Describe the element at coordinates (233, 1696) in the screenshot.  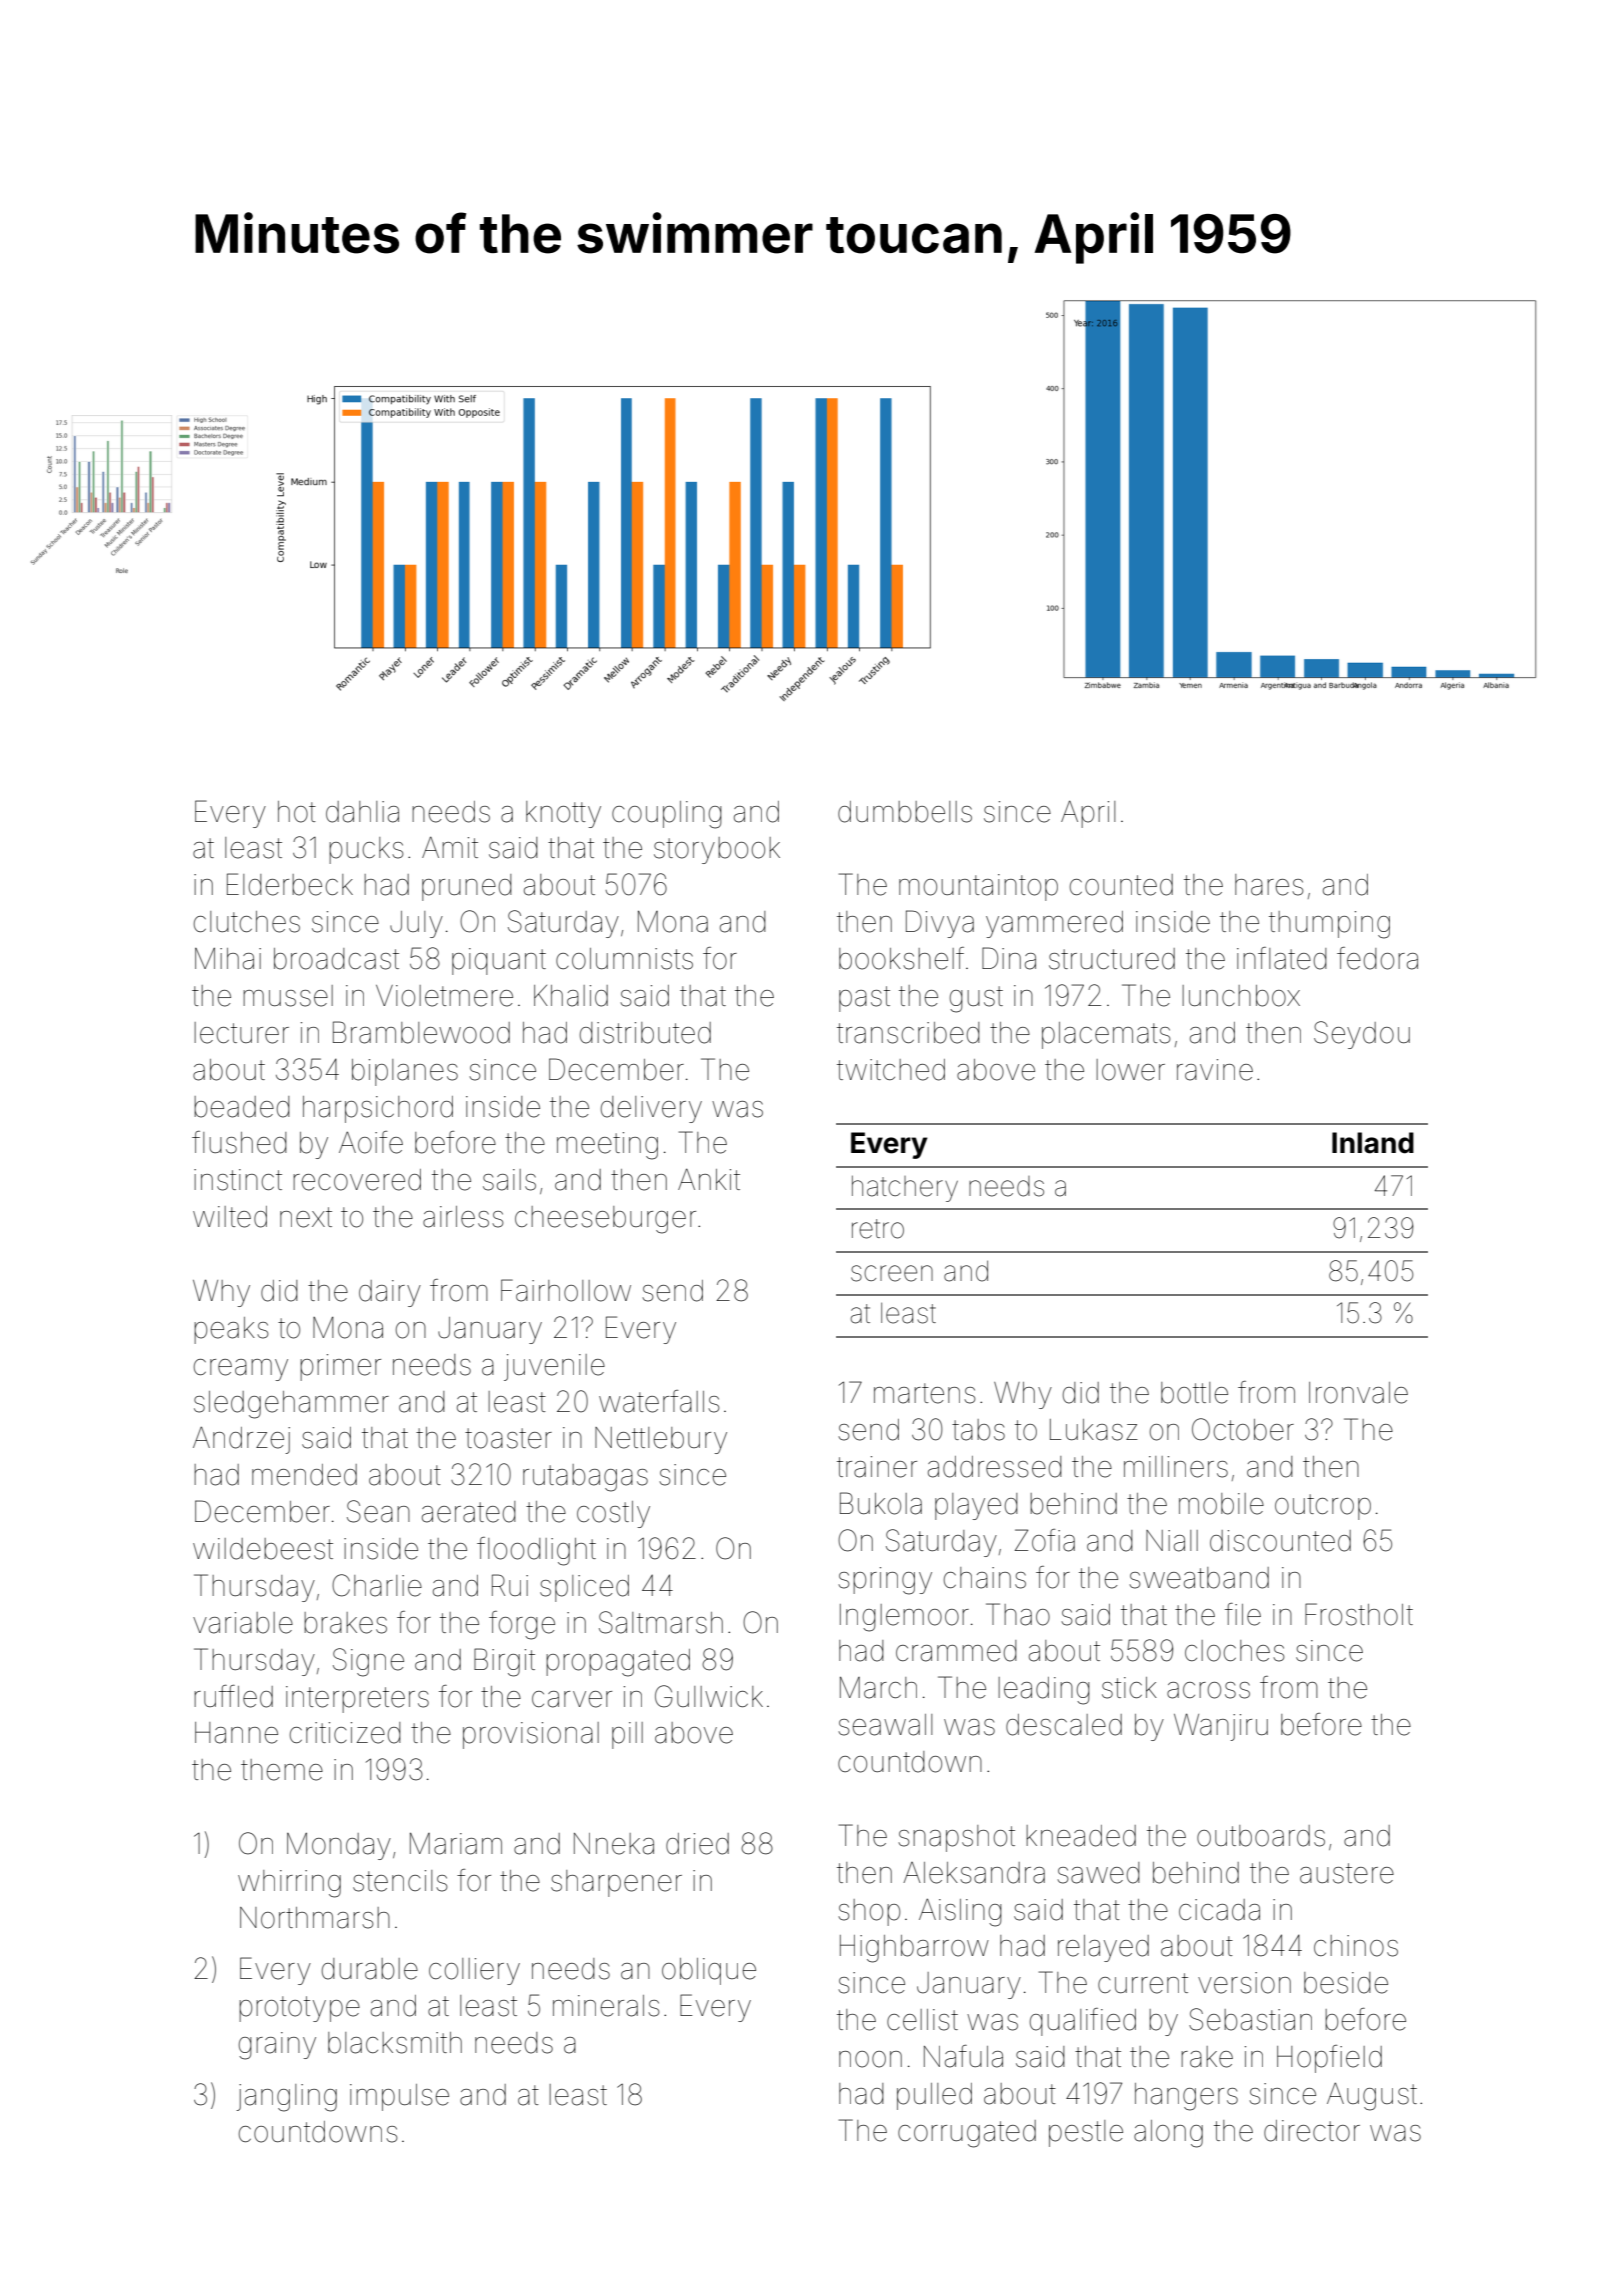
I see `ruffled` at that location.
